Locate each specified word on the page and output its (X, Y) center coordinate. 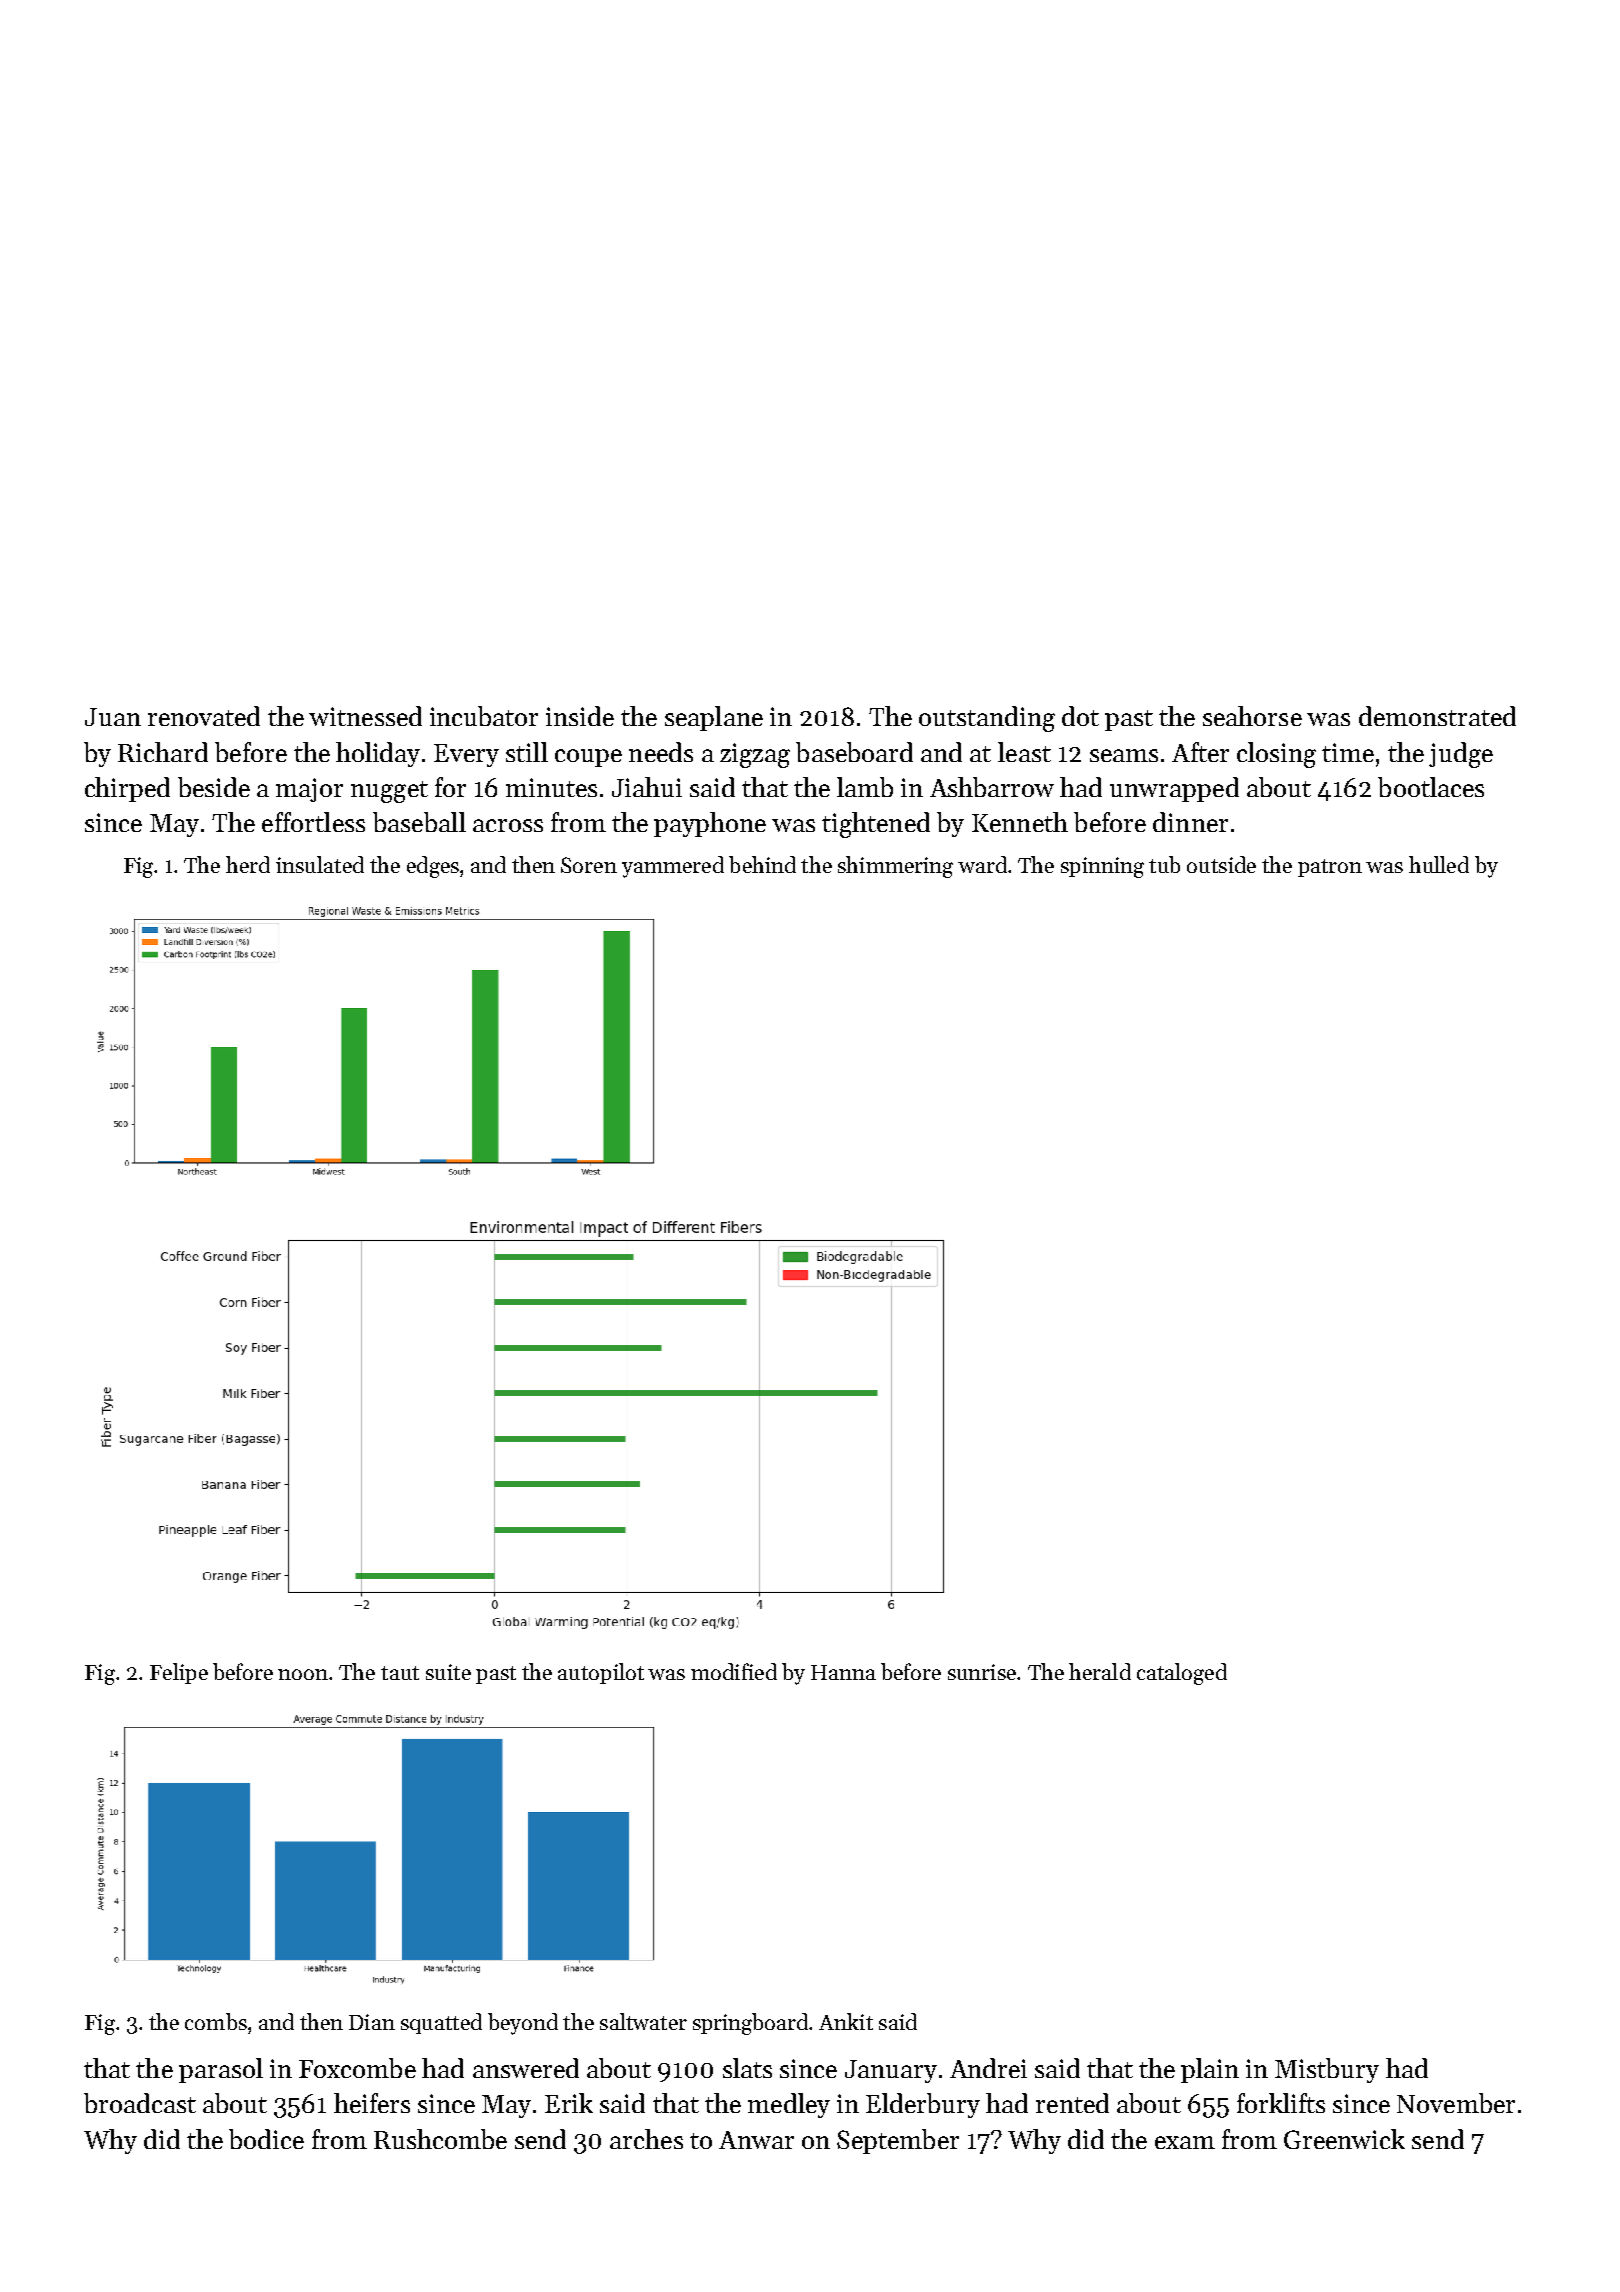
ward (982, 864)
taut (400, 1673)
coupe (588, 758)
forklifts (1281, 2103)
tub (1164, 864)
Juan (113, 717)
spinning (1102, 867)
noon (303, 1674)
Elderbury (923, 2105)
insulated (320, 864)
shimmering (895, 867)
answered (526, 2068)
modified (734, 1671)
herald (1100, 1671)
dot (1080, 716)
